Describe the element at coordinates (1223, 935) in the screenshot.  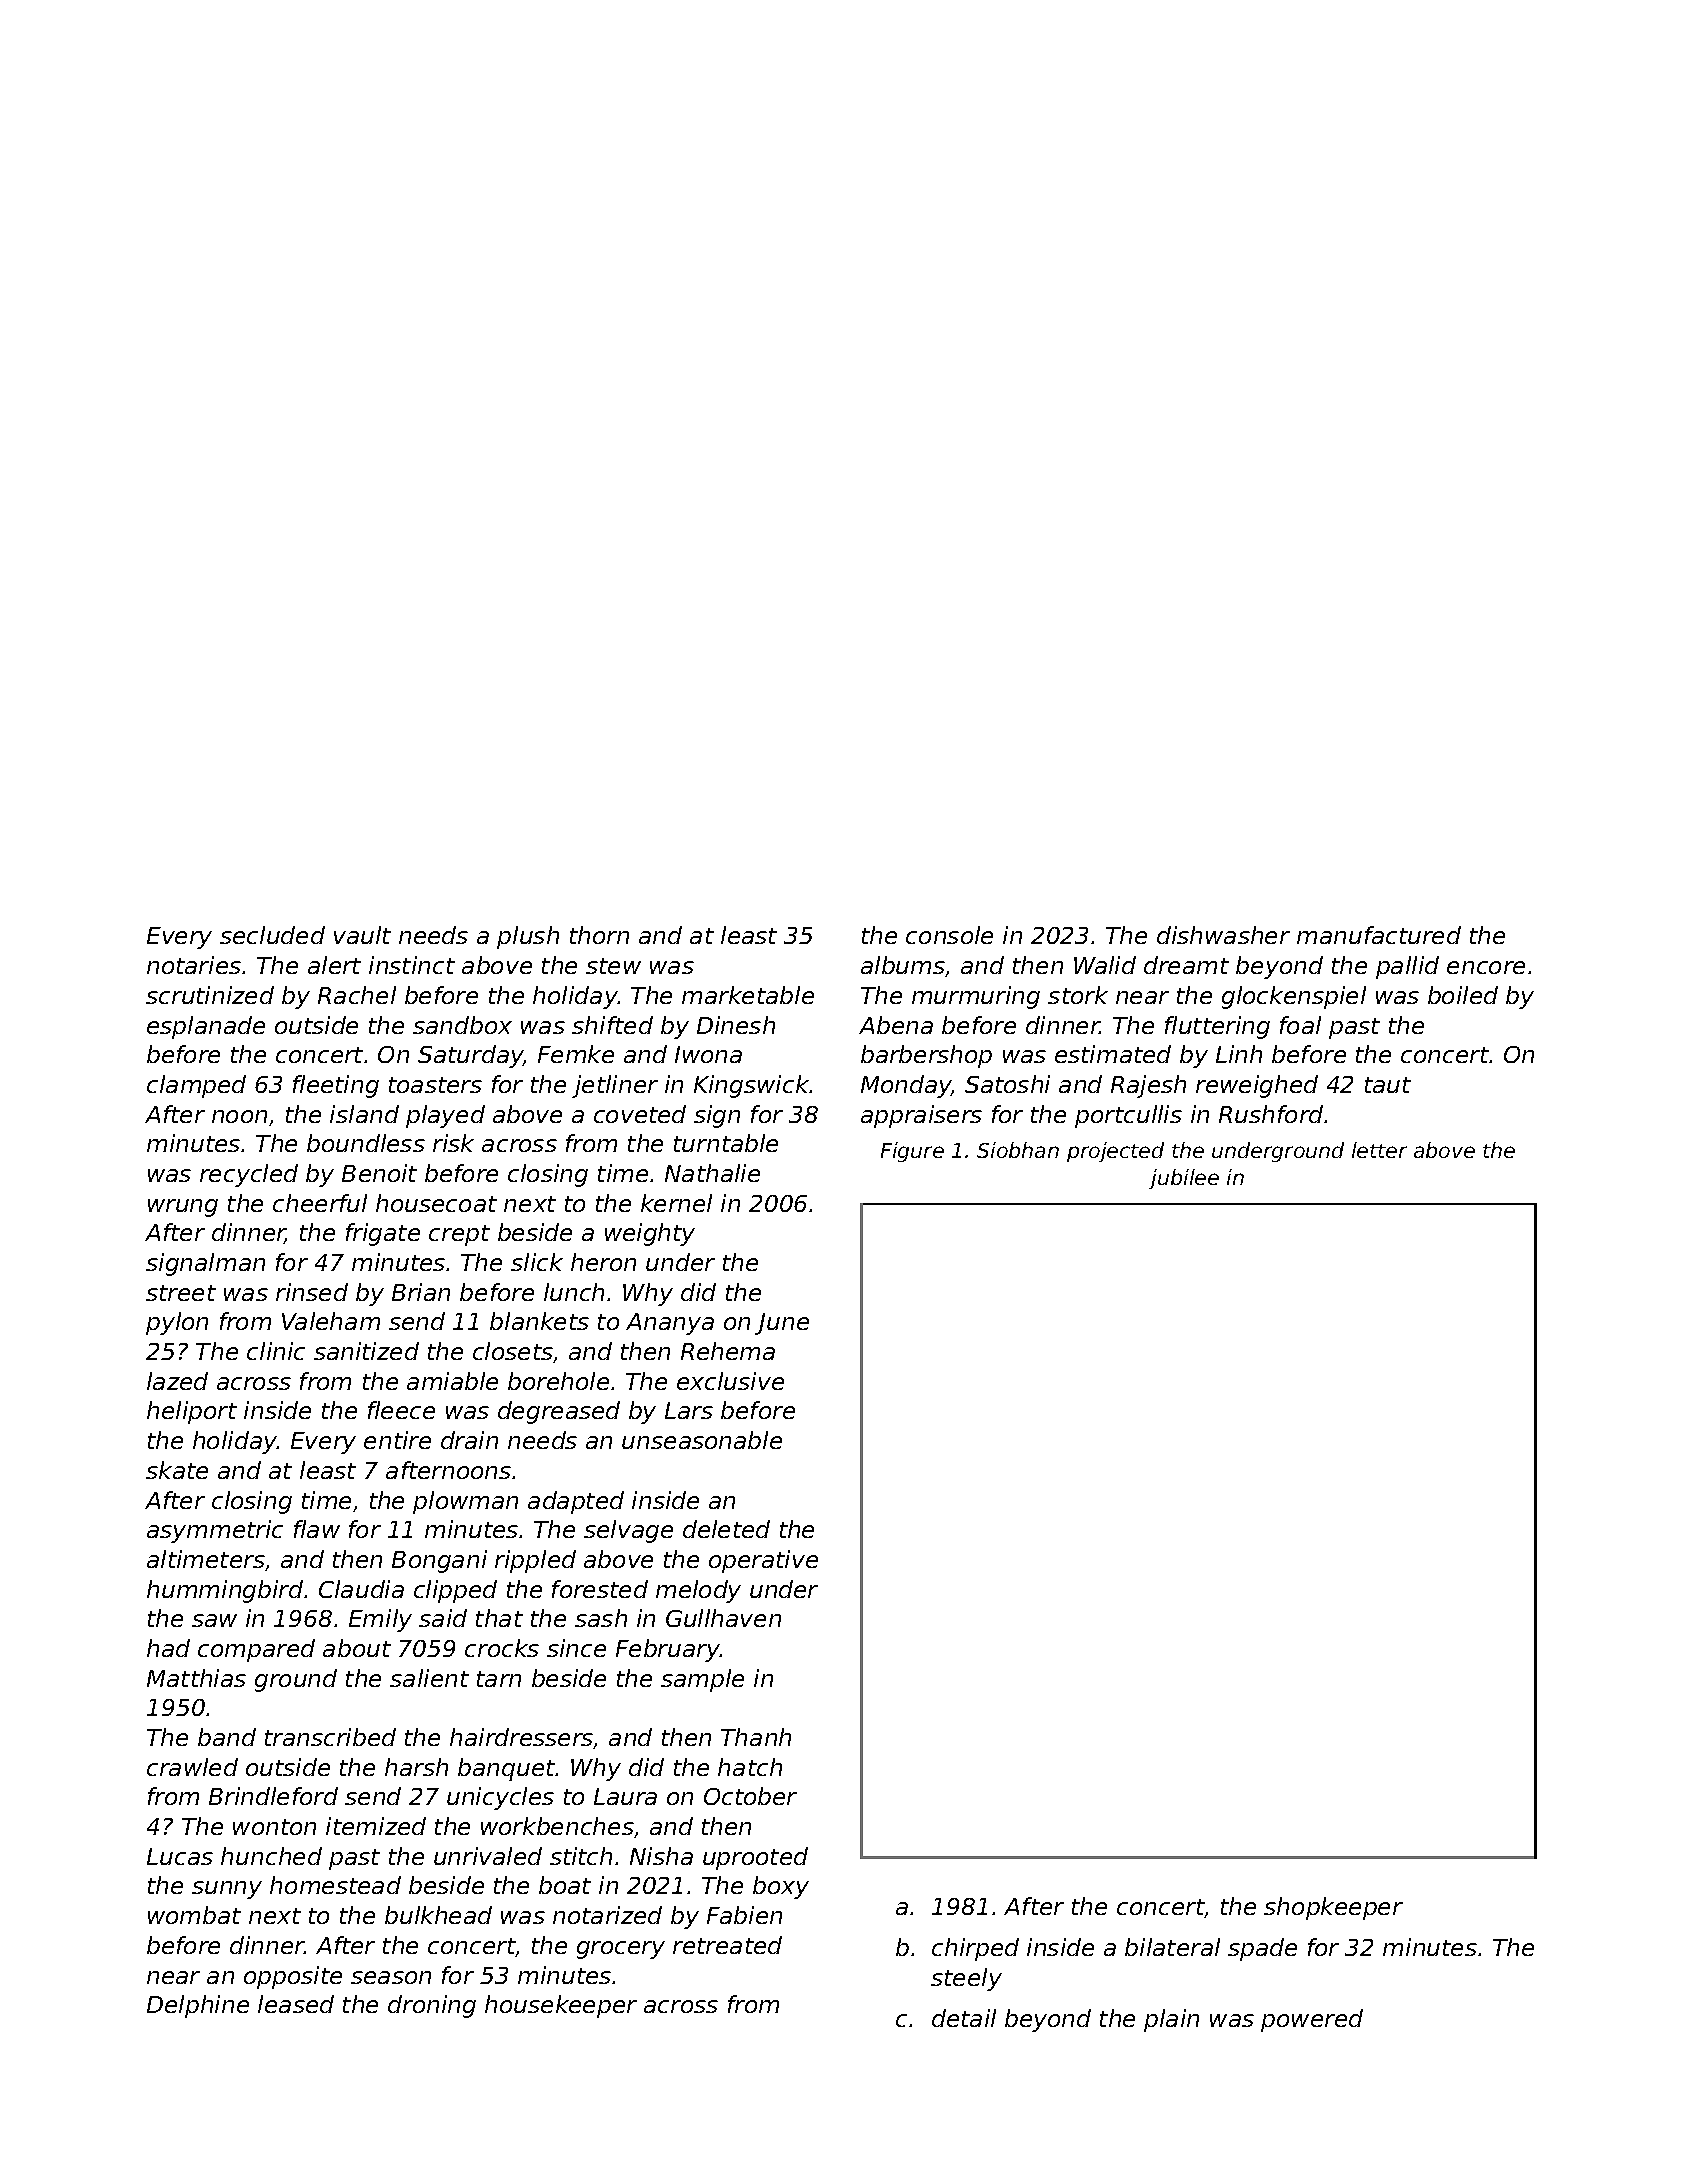
I see `dishwasher` at that location.
